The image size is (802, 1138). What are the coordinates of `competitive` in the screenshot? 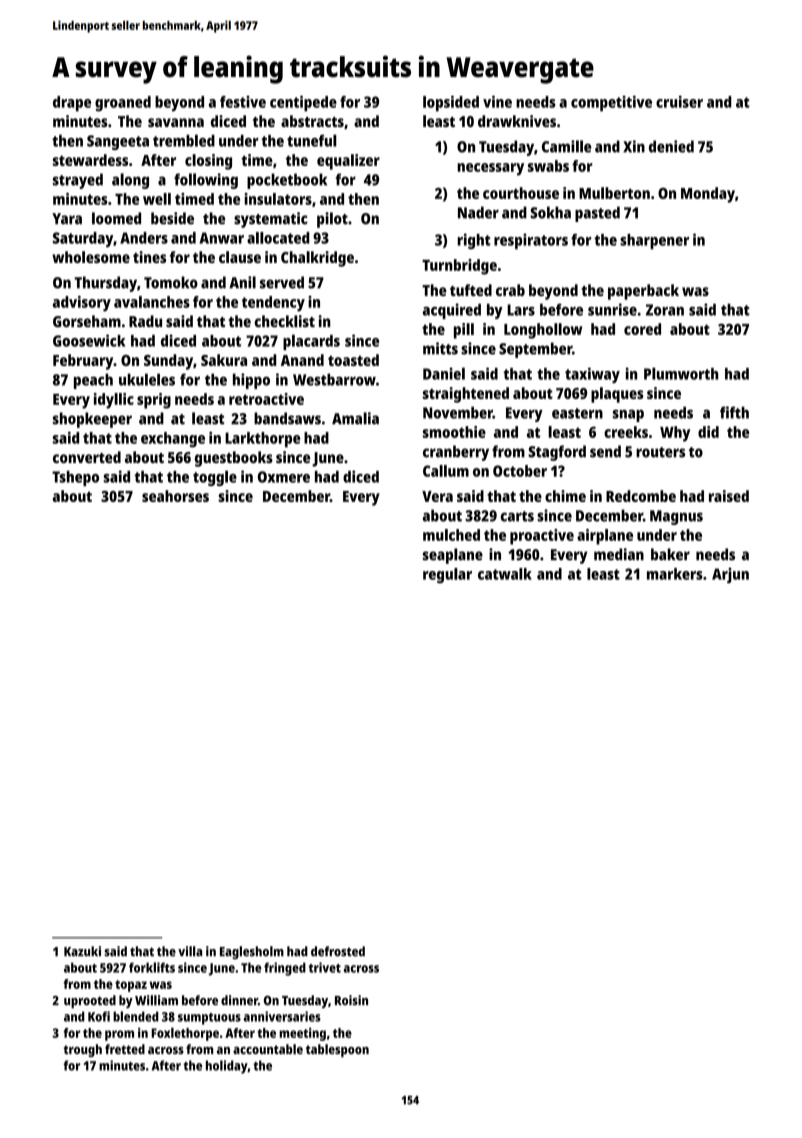 It's located at (611, 103).
